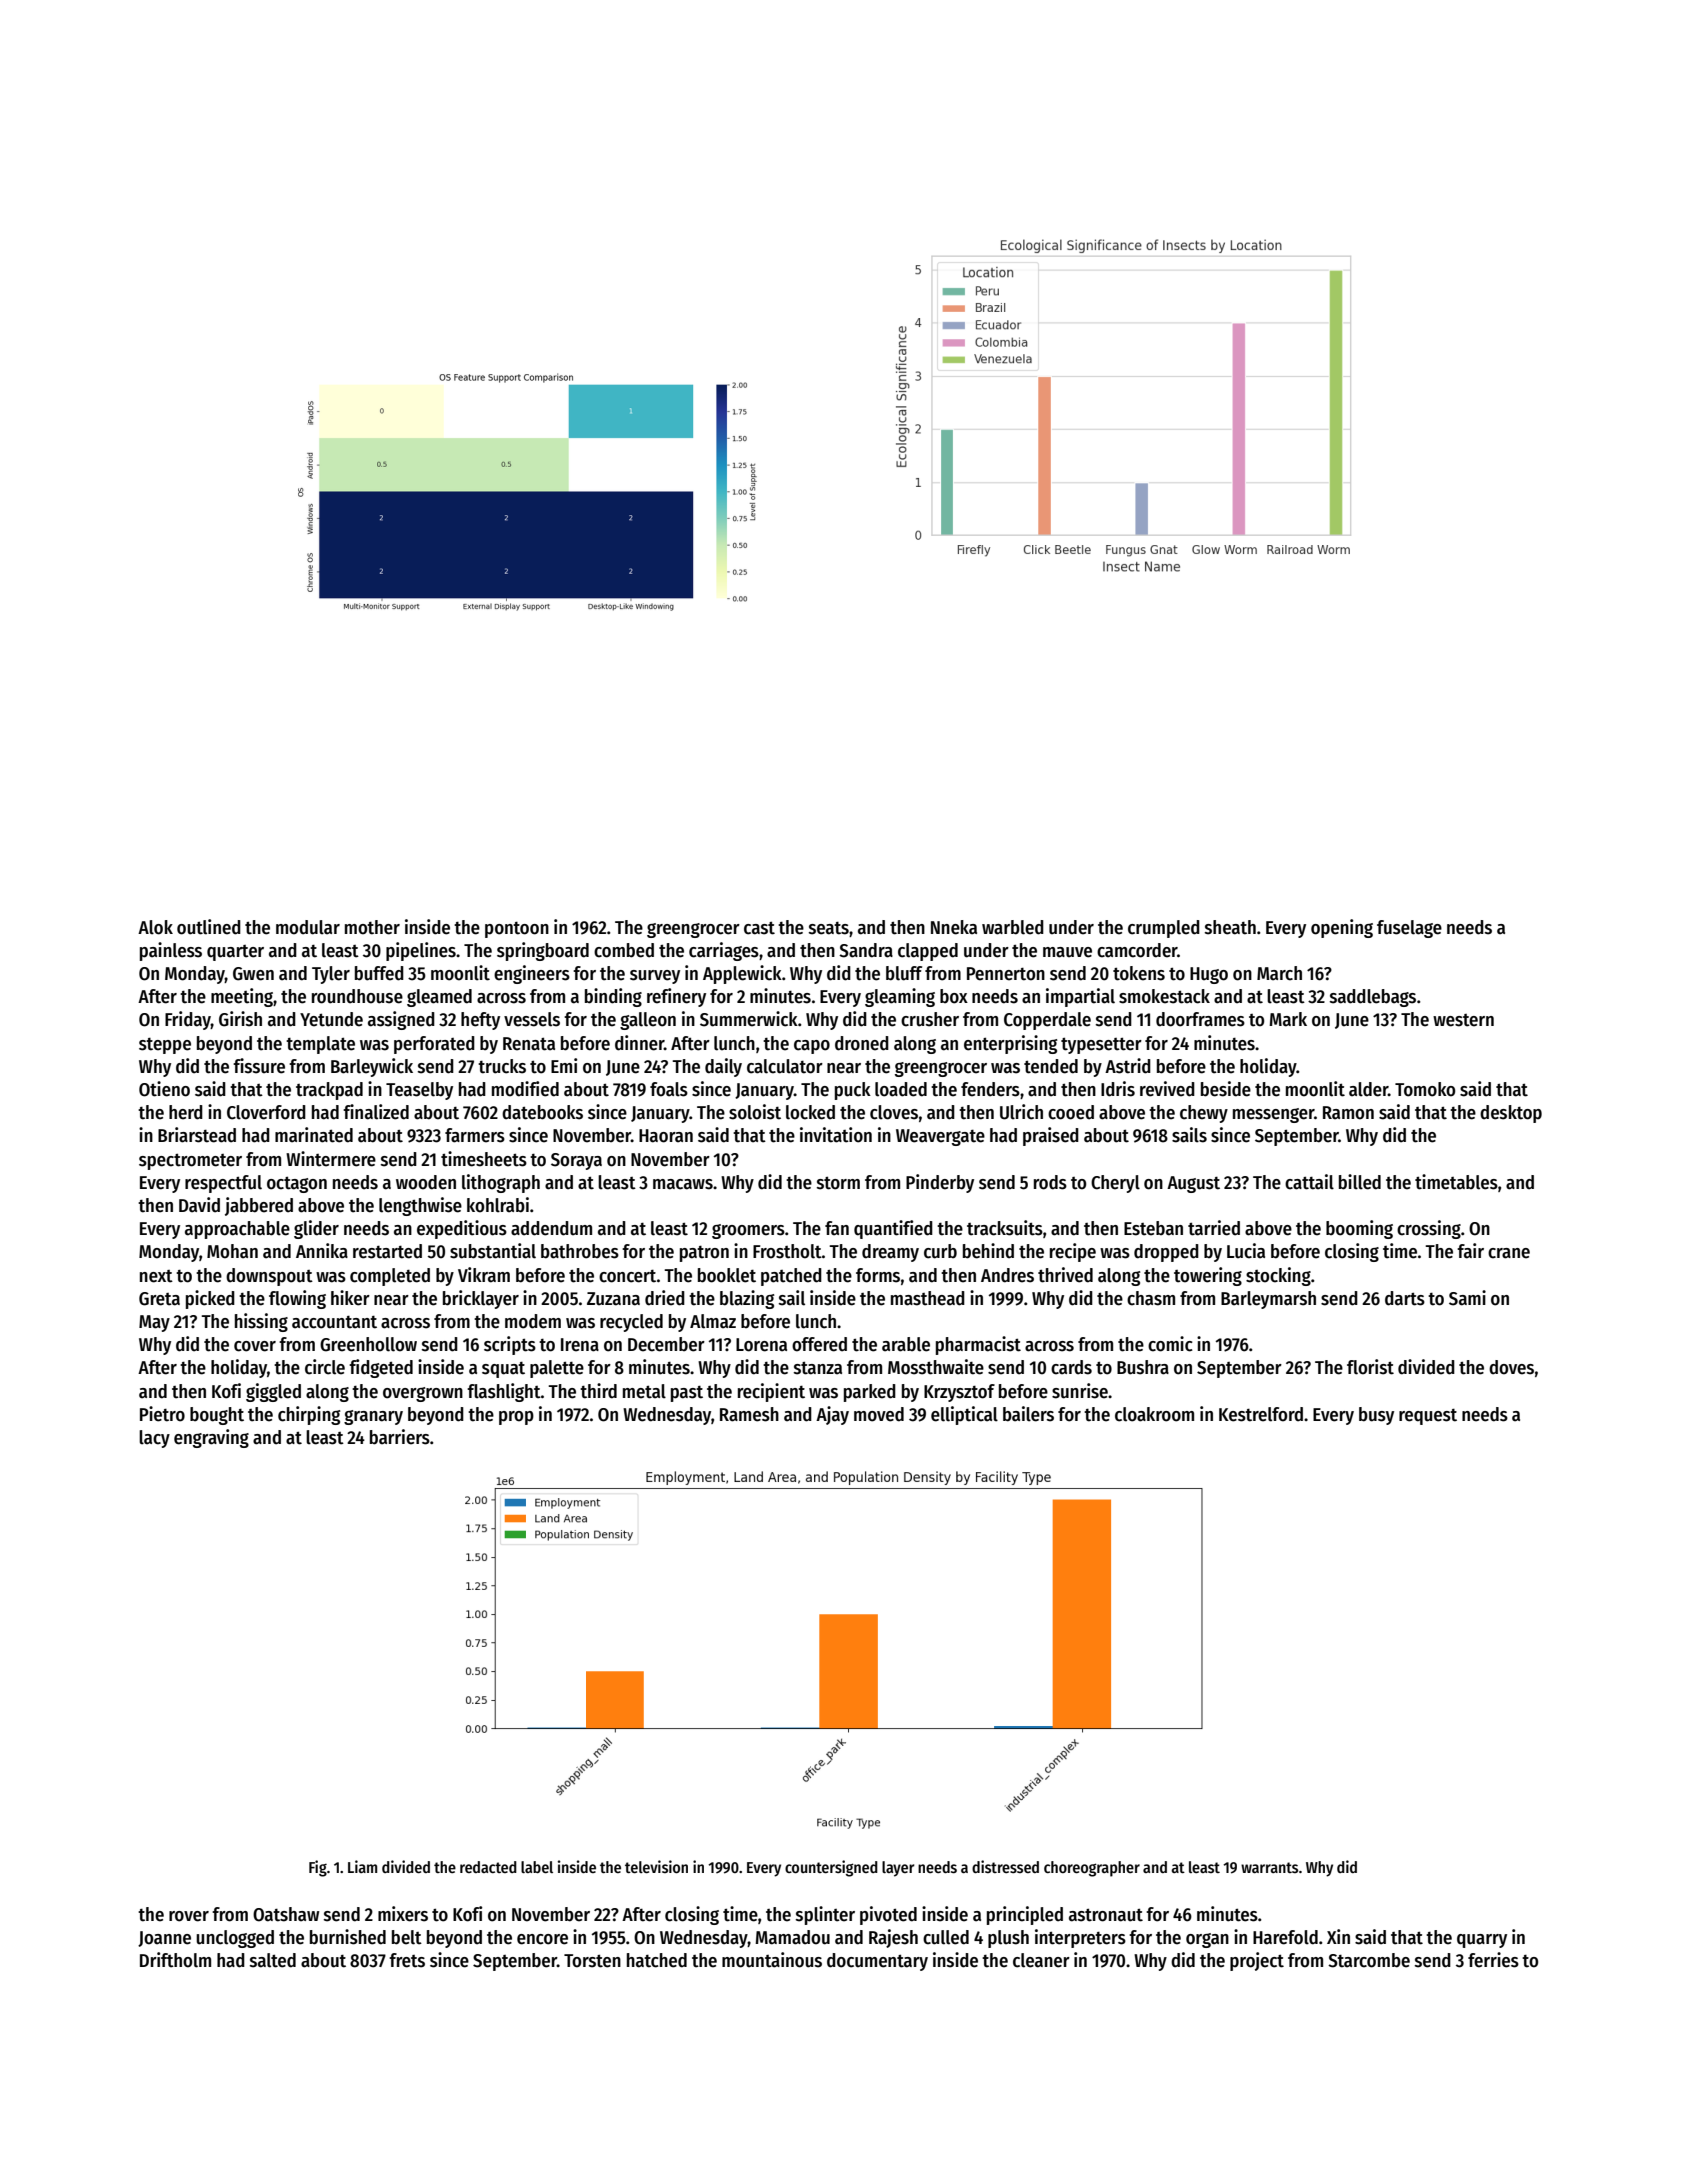  What do you see at coordinates (832, 1415) in the document?
I see `Ajay` at bounding box center [832, 1415].
